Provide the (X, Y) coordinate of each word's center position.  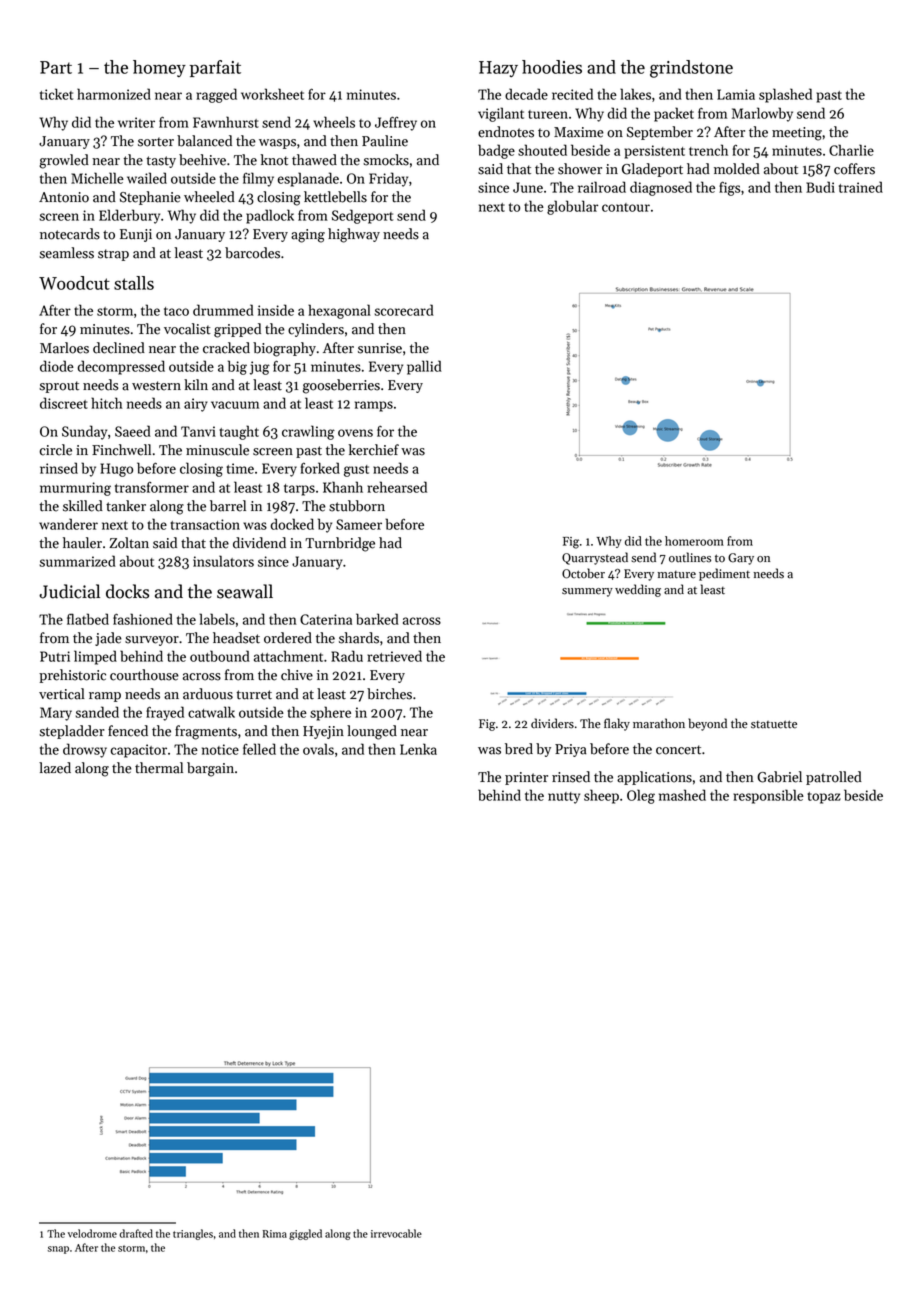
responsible (768, 796)
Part (56, 67)
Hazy (498, 69)
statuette (774, 724)
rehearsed (397, 487)
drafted (136, 1233)
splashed (785, 95)
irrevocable (396, 1233)
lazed (55, 768)
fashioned (143, 619)
